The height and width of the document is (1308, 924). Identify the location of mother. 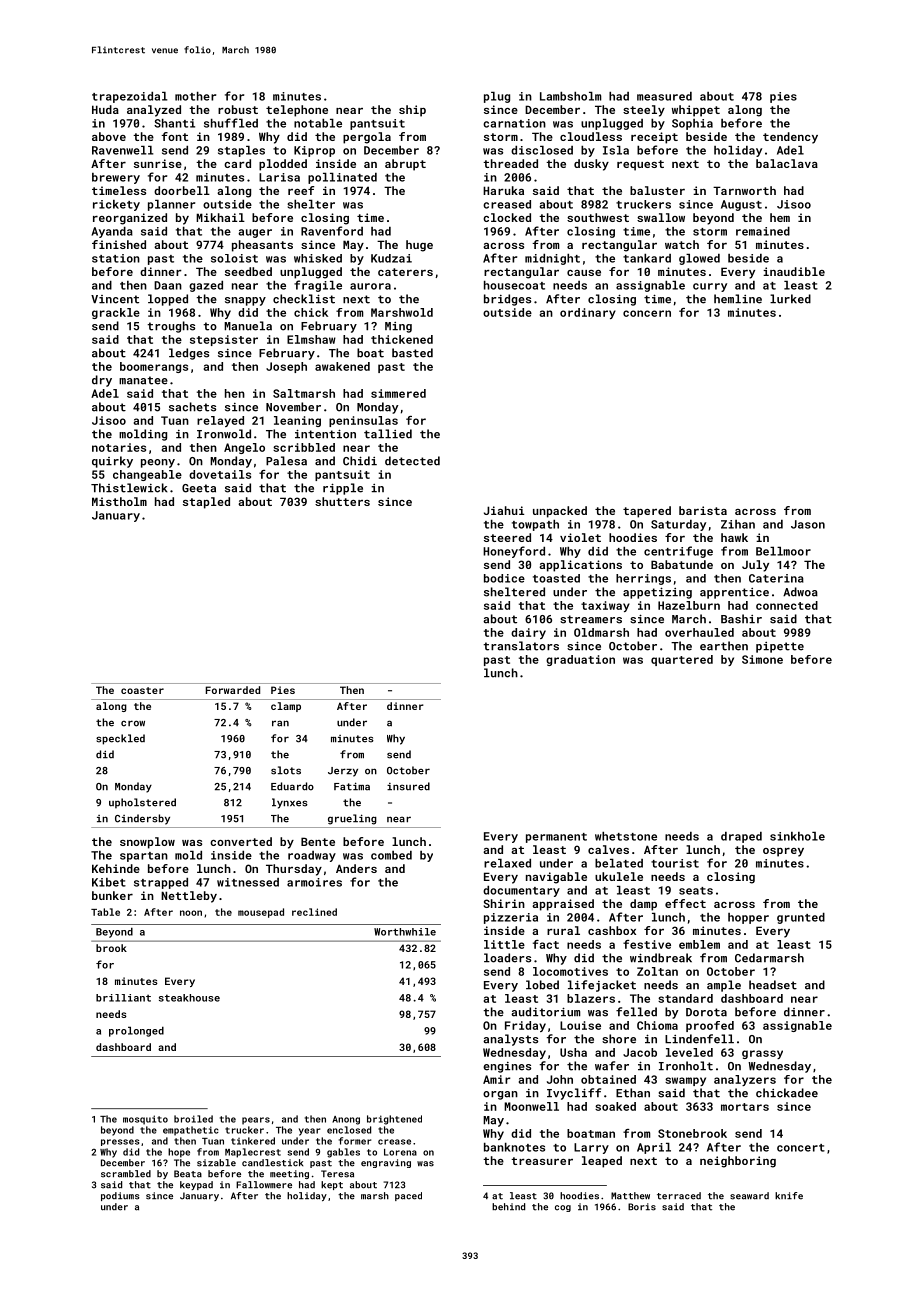
(195, 96).
